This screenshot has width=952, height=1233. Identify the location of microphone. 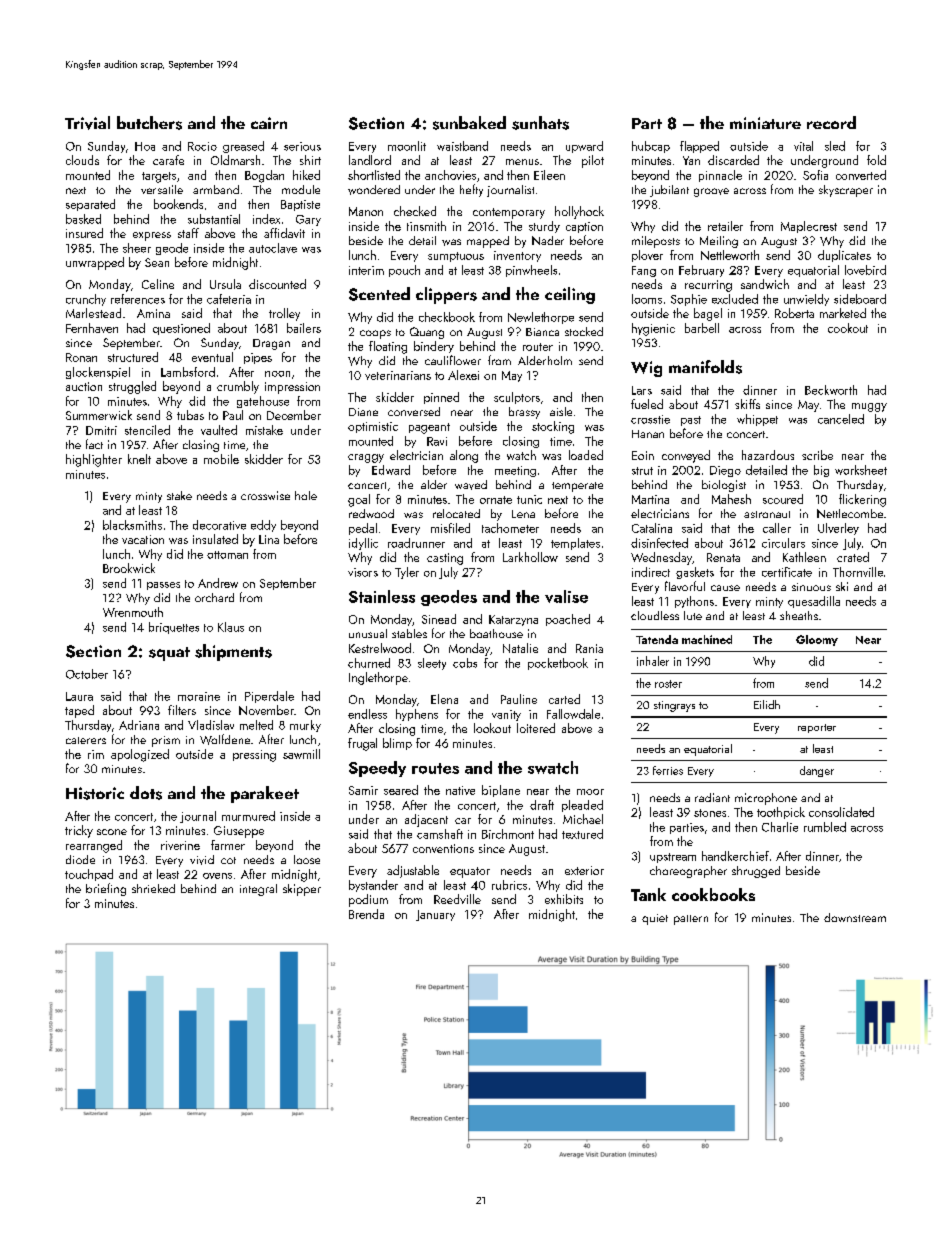
(766, 799).
